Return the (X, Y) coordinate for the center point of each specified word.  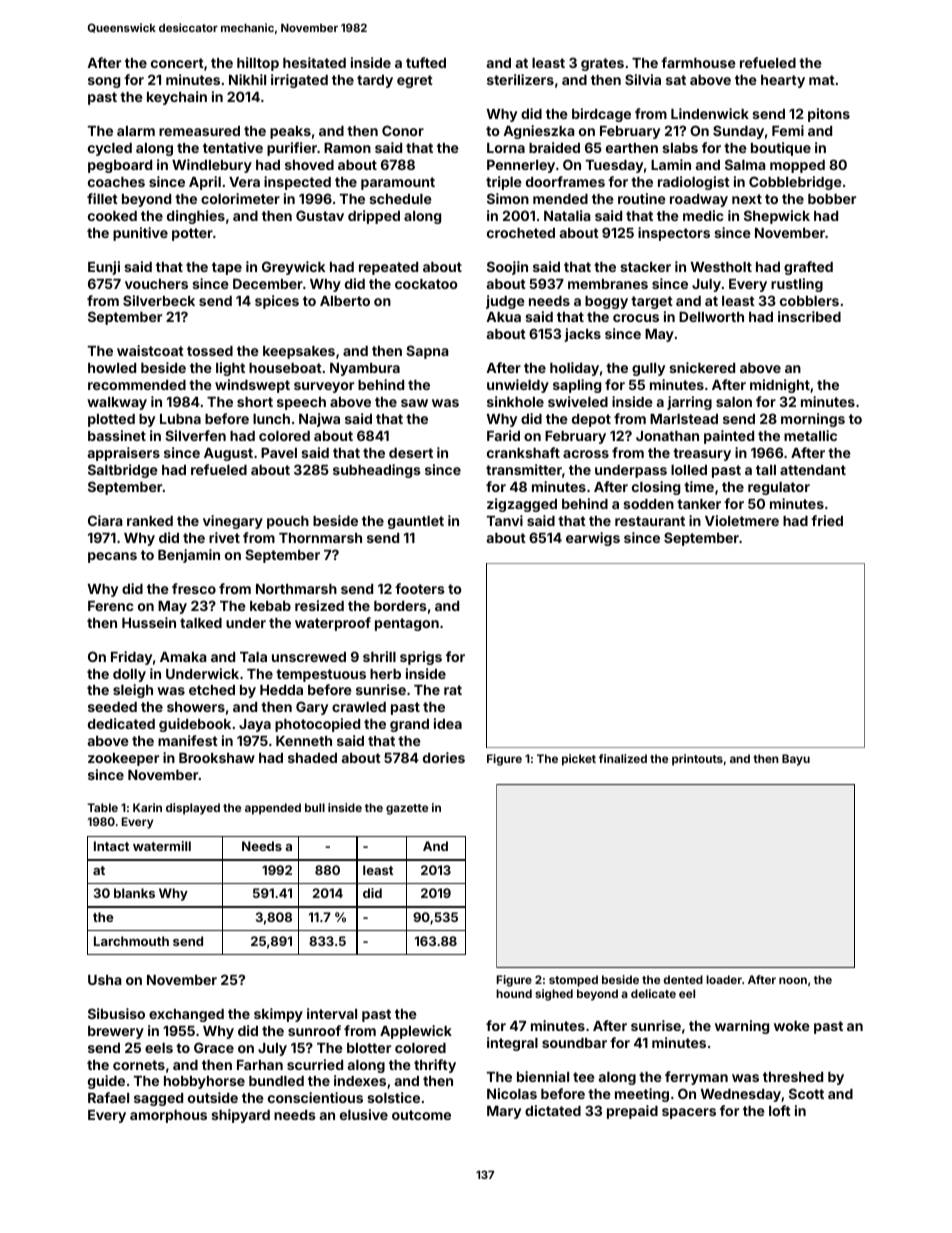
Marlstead (684, 419)
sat (676, 80)
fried (827, 520)
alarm (136, 131)
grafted (808, 268)
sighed (554, 995)
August (228, 454)
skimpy (278, 1015)
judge (505, 302)
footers (420, 588)
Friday (131, 658)
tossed (210, 351)
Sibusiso (116, 1013)
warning (742, 1027)
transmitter (524, 469)
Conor (403, 130)
